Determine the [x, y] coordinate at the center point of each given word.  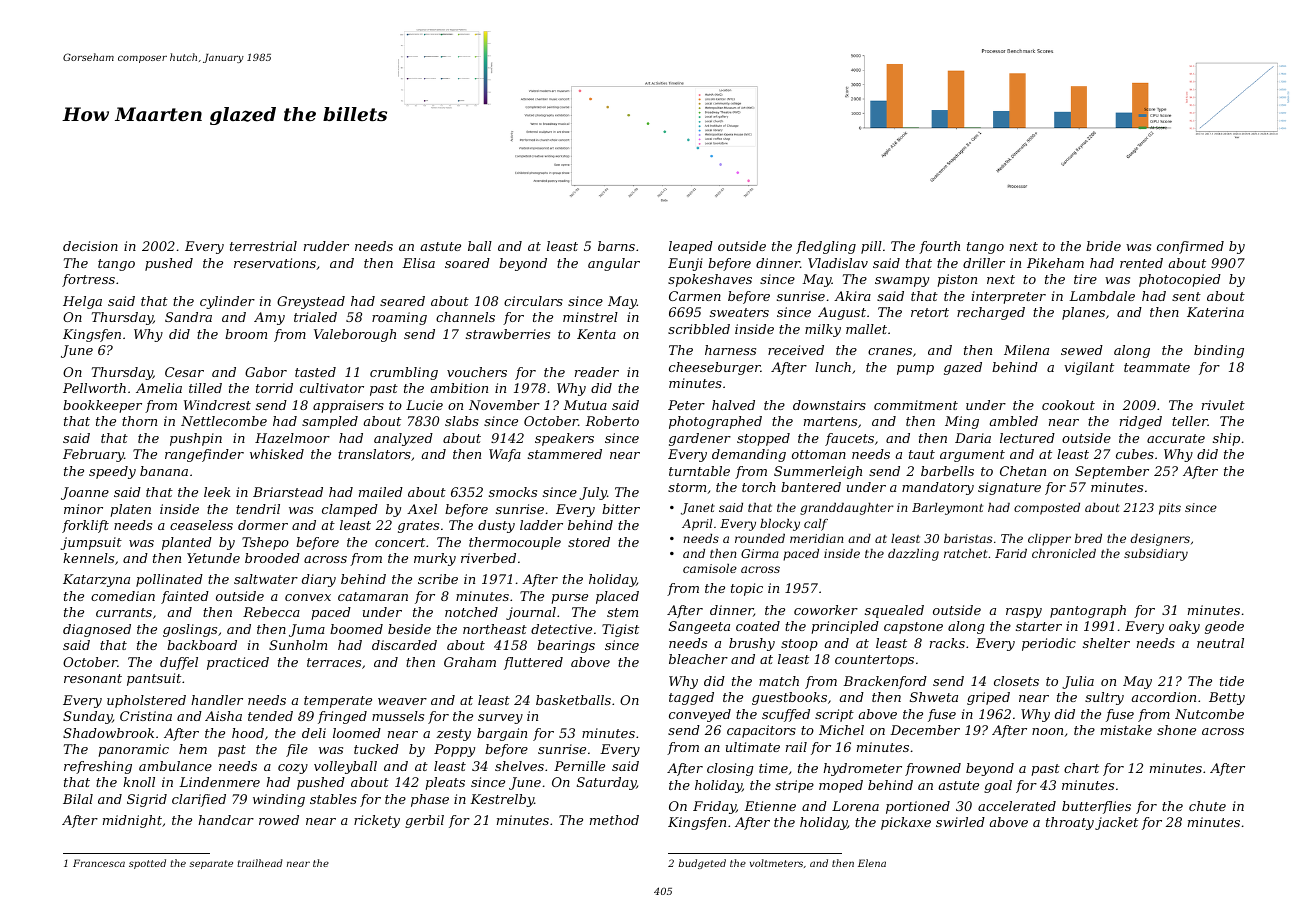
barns [616, 246]
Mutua [585, 405]
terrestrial [263, 246]
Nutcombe [1209, 714]
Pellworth [94, 388]
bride [1103, 246]
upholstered [146, 701]
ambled [1014, 421]
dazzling [913, 555]
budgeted [702, 864]
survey [500, 719]
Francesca [99, 863]
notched [471, 612]
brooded [272, 558]
